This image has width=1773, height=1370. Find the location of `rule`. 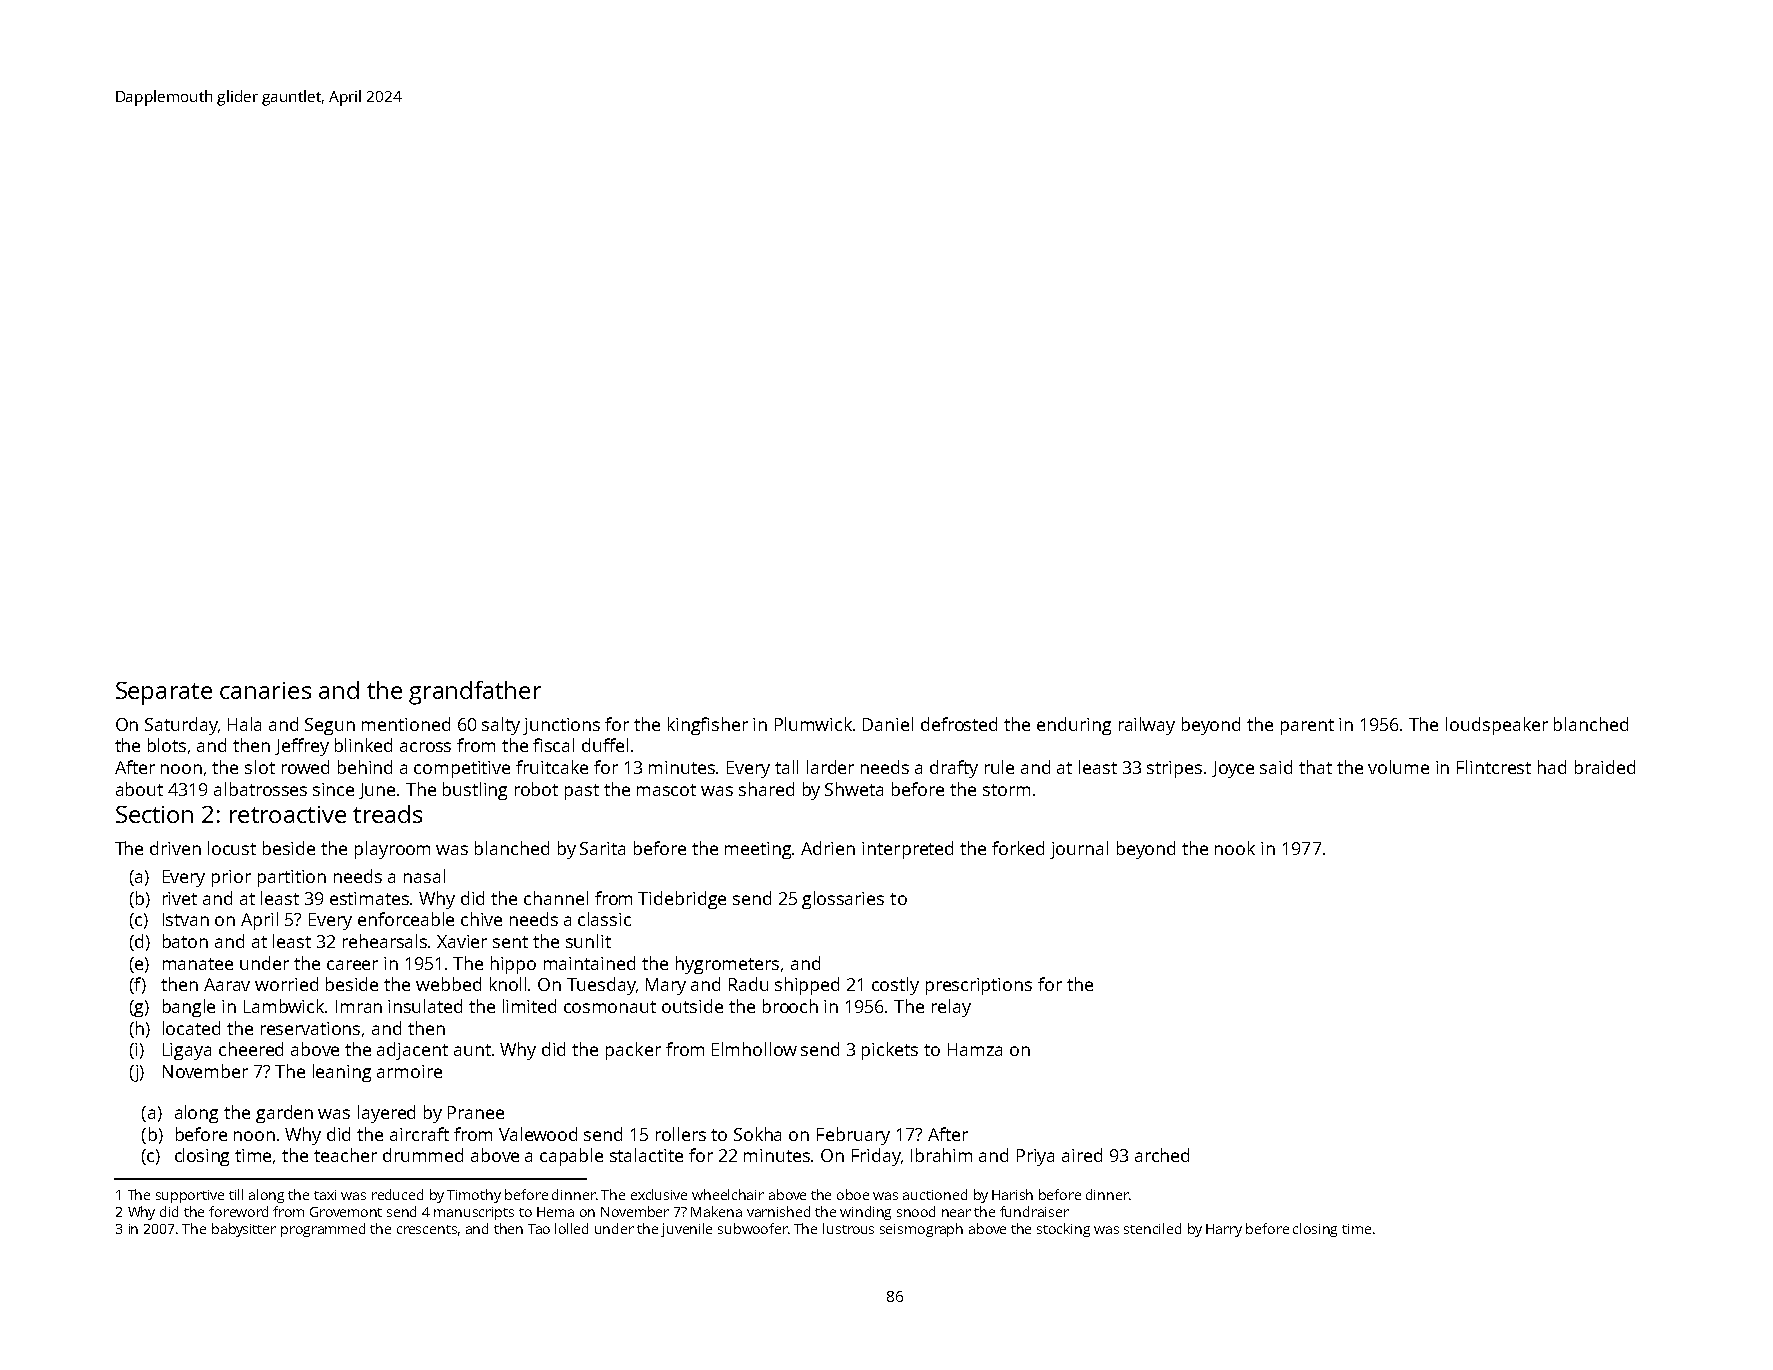

rule is located at coordinates (999, 767).
